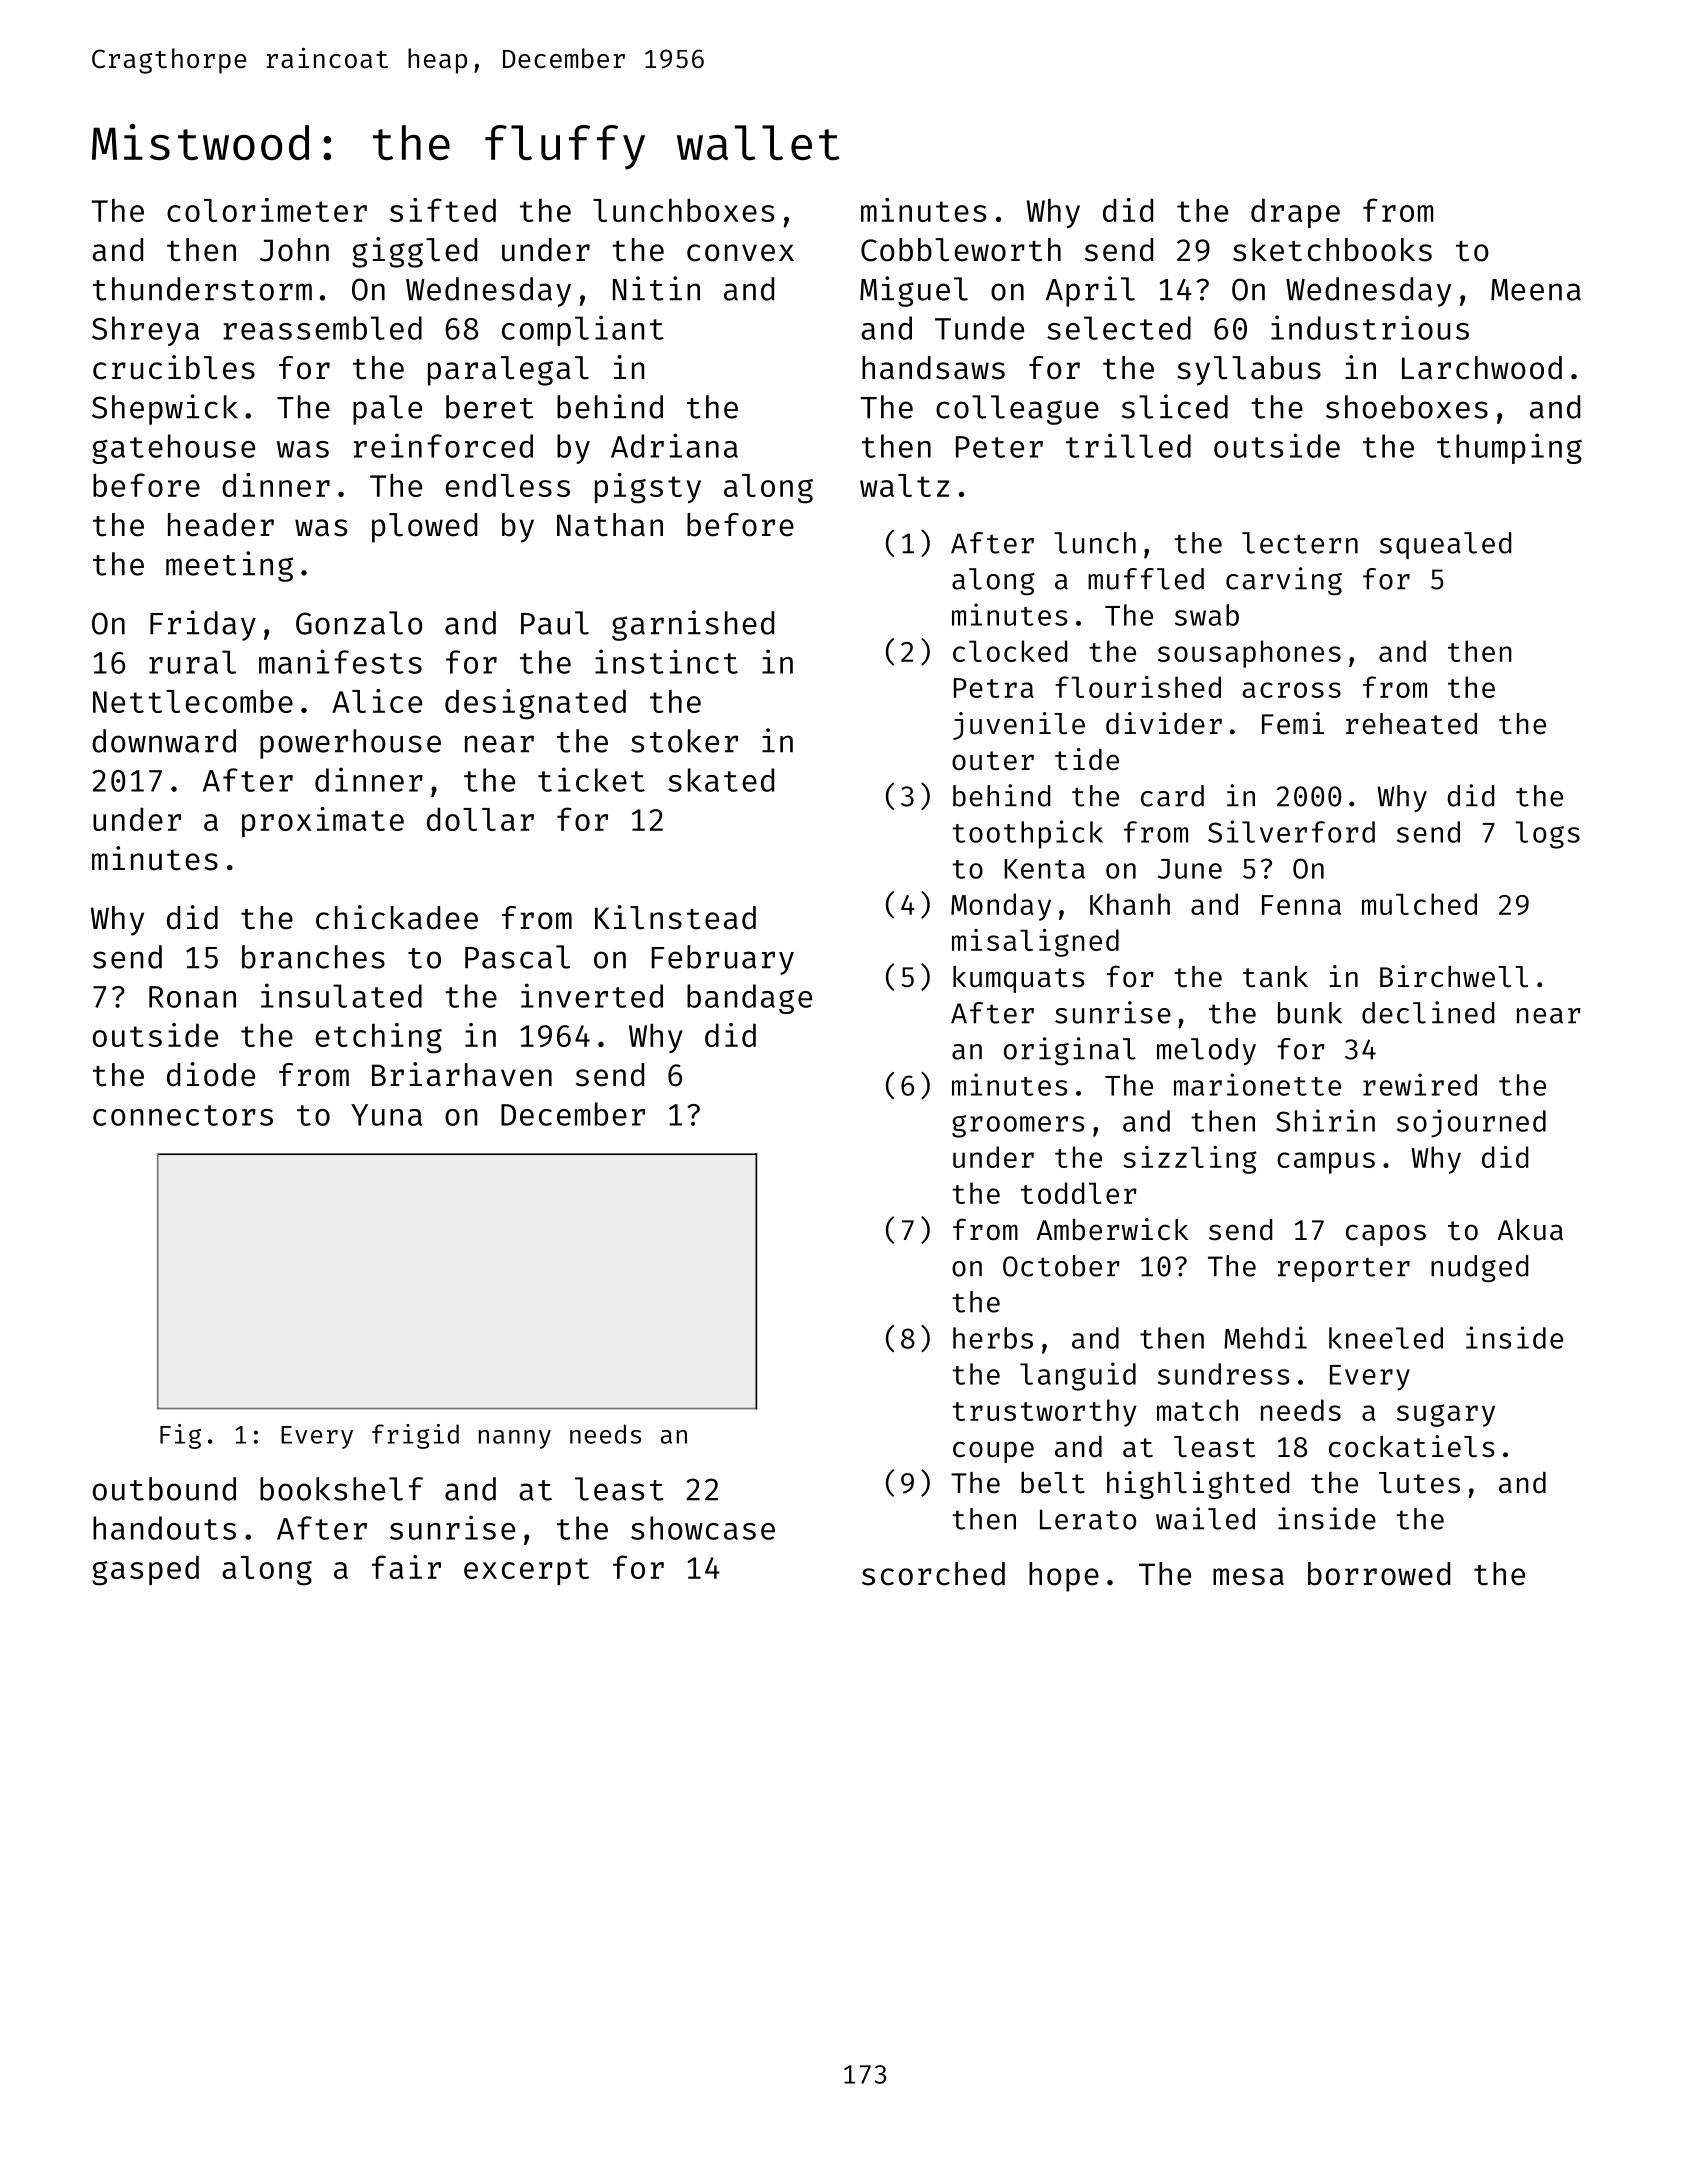 The image size is (1683, 2178). What do you see at coordinates (322, 328) in the screenshot?
I see `reassembled` at bounding box center [322, 328].
